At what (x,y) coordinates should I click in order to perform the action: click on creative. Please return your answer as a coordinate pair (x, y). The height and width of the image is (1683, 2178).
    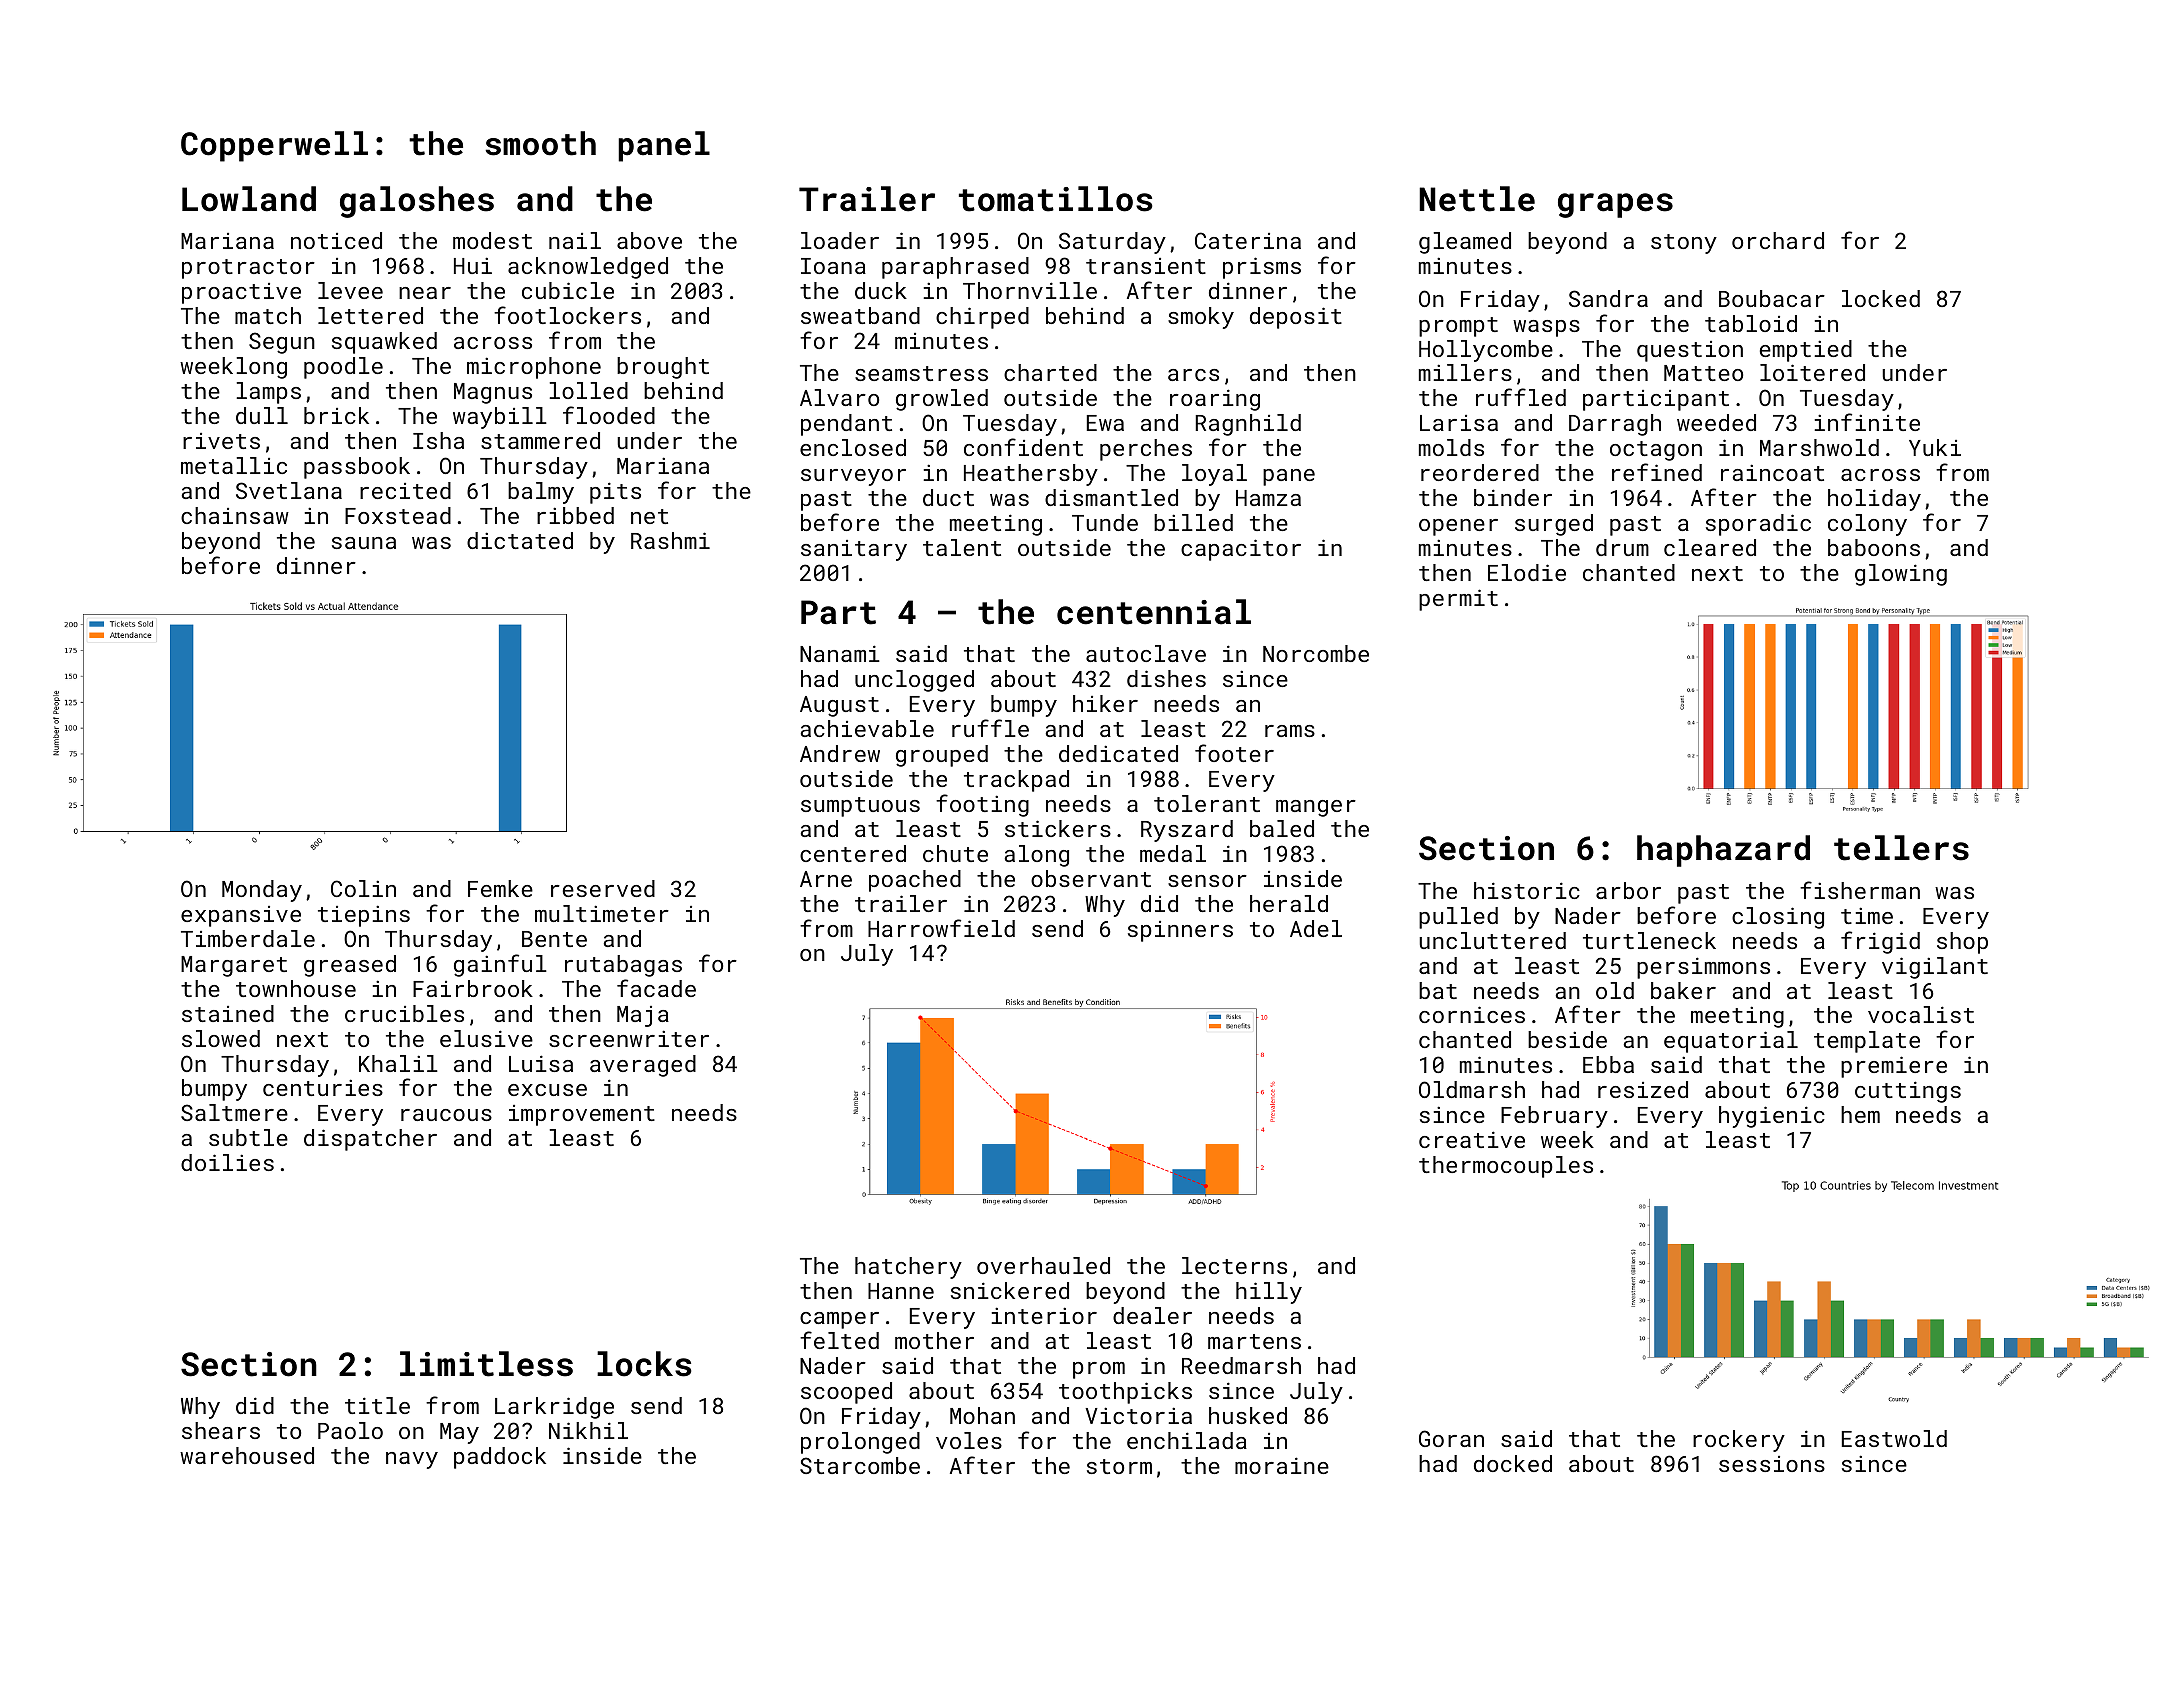
    Looking at the image, I should click on (1472, 1139).
